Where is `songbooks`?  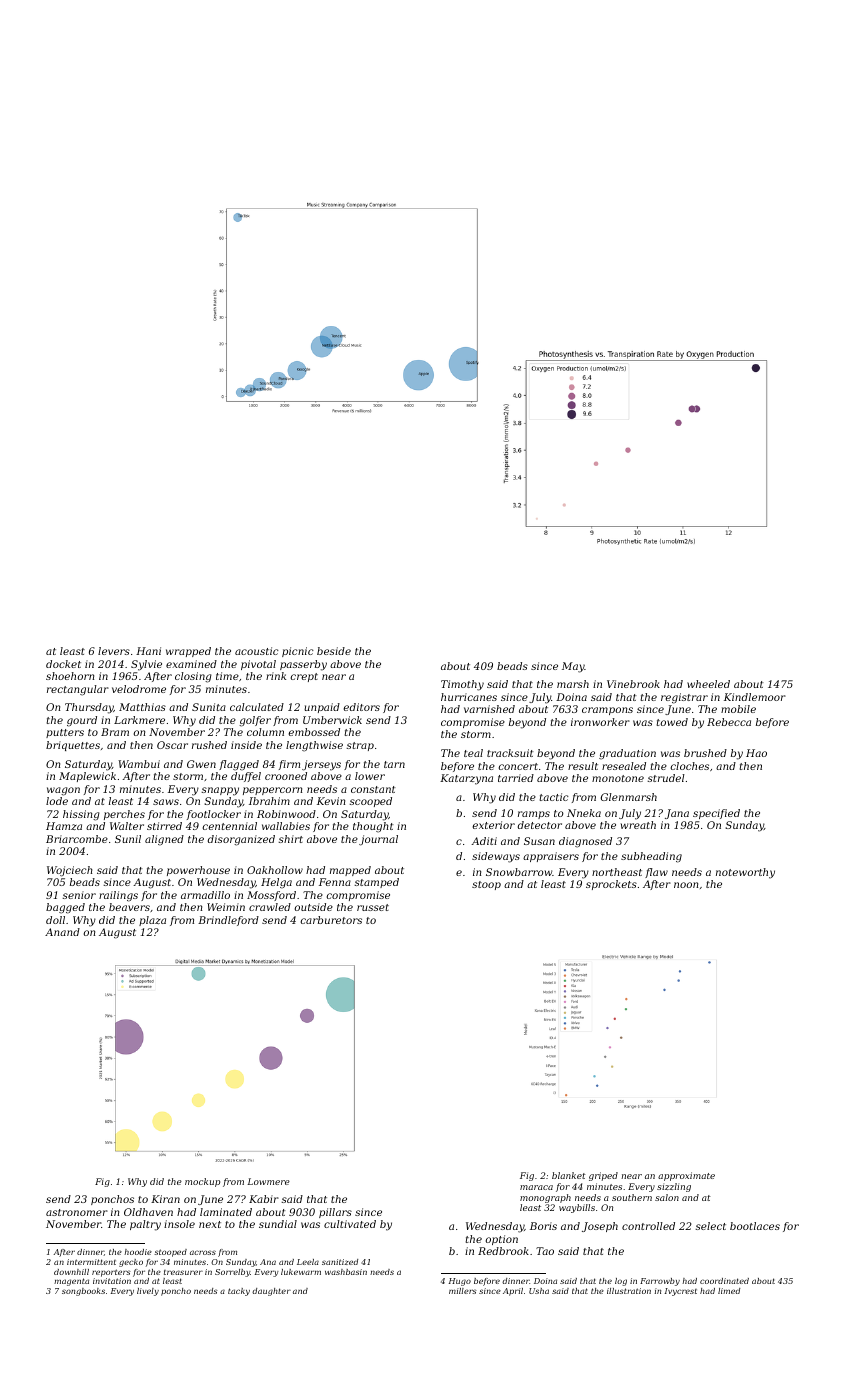
songbooks is located at coordinates (83, 1292).
